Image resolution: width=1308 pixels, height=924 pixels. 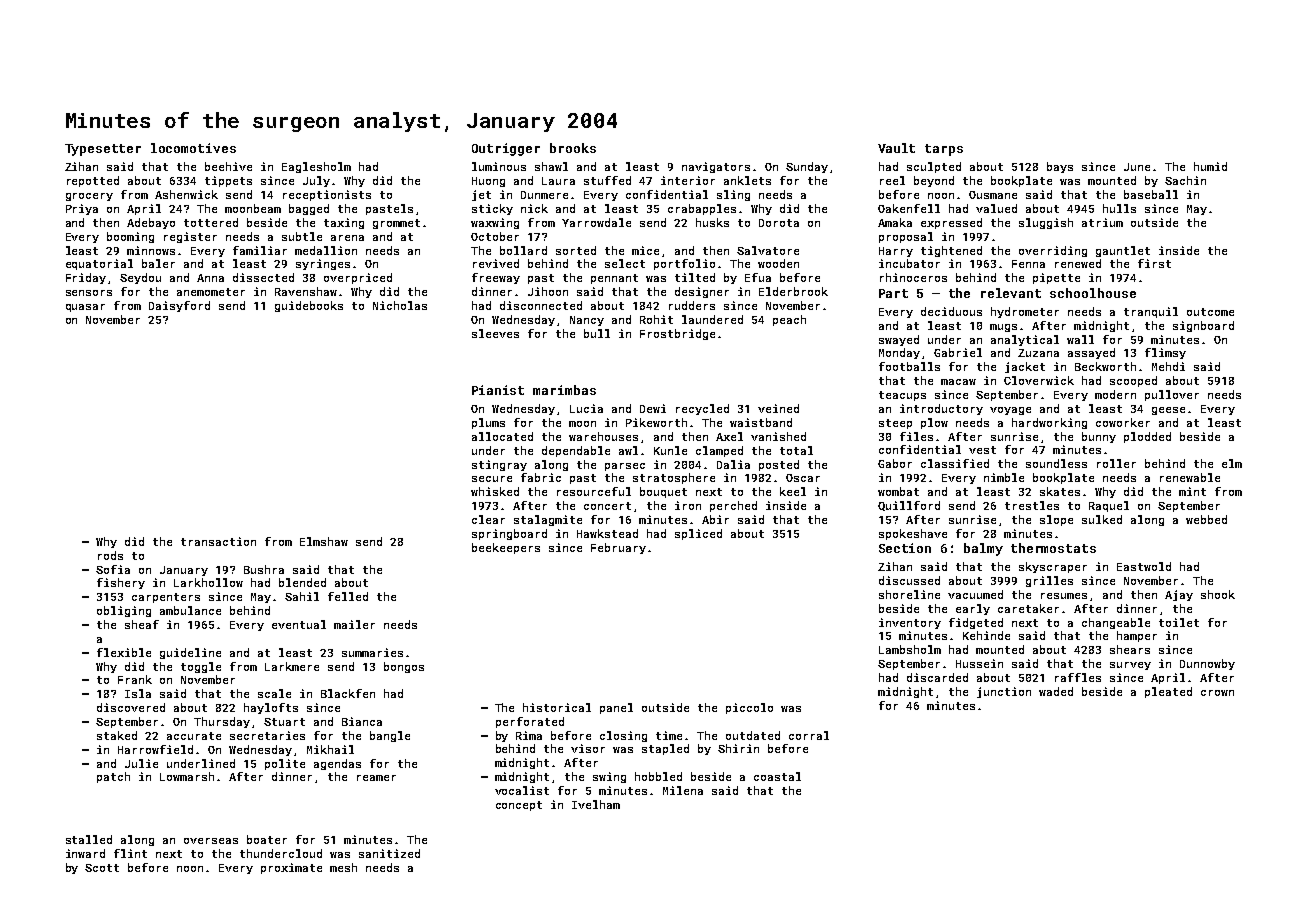 I want to click on corral, so click(x=809, y=735).
